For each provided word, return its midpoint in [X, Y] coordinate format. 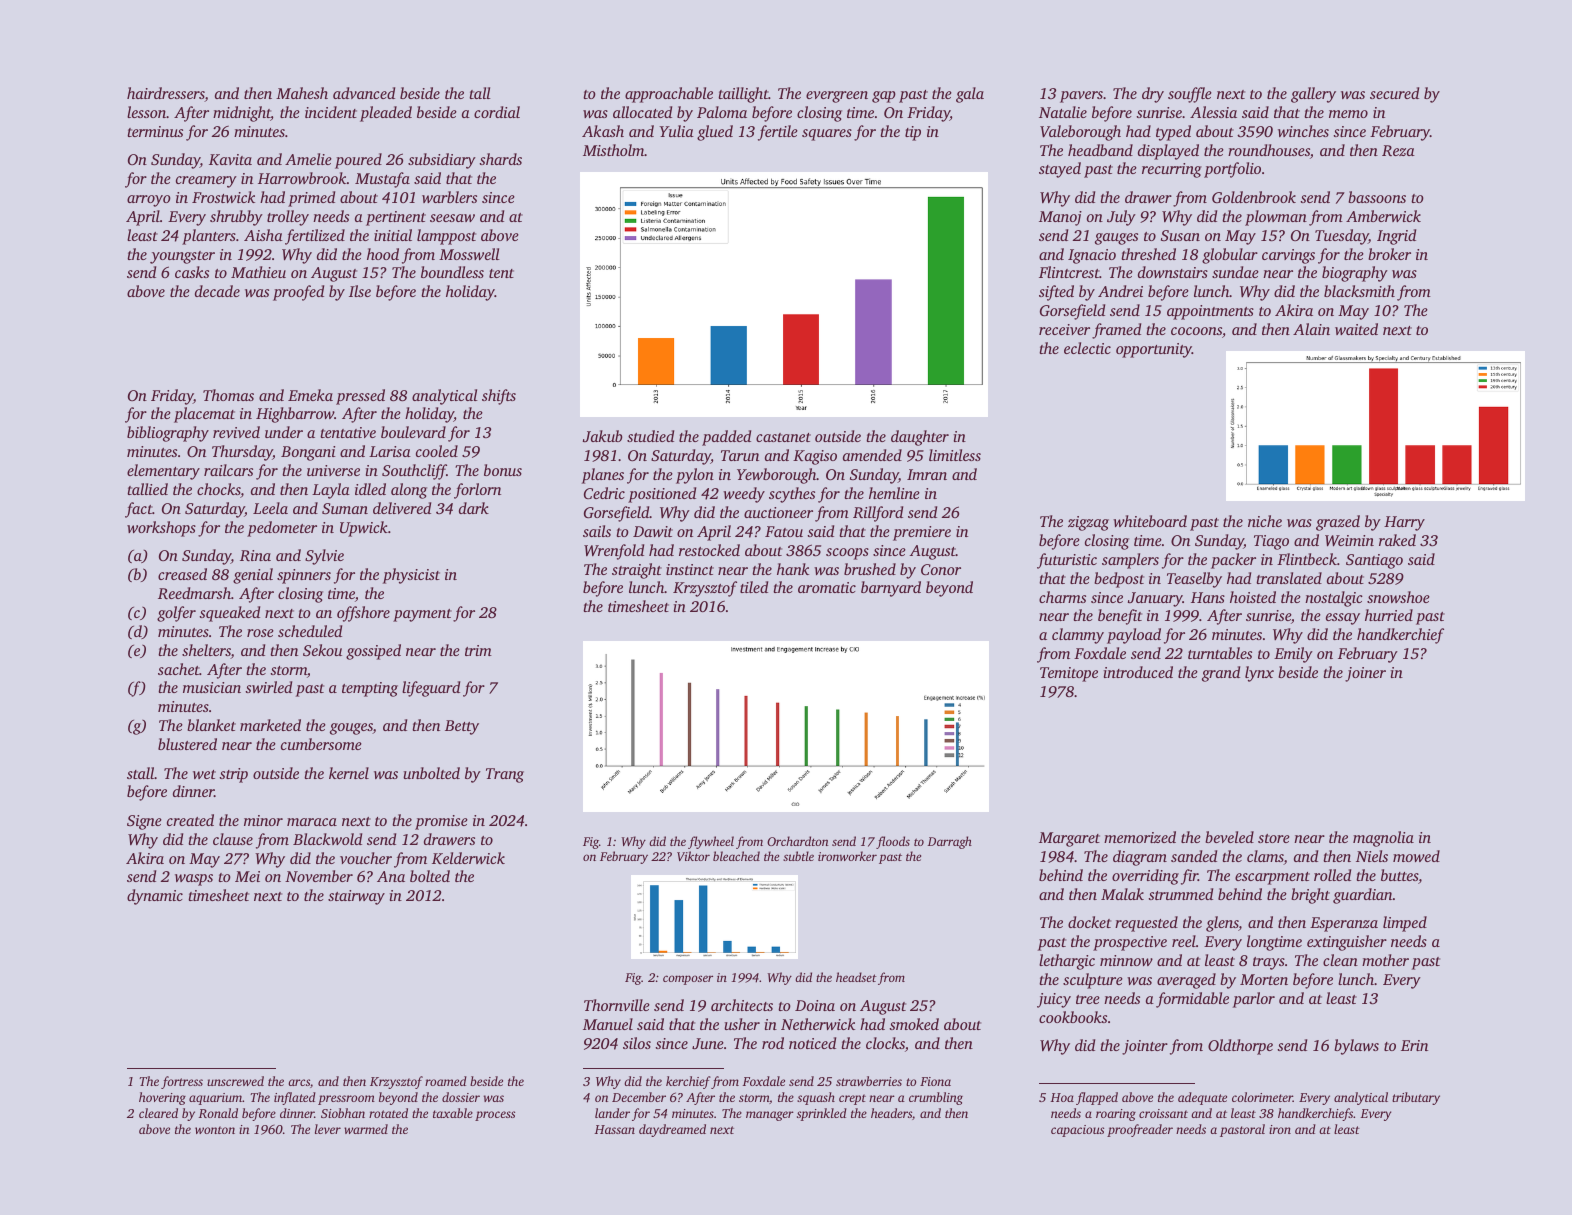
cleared [158, 1113]
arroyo [149, 201]
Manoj [1060, 218]
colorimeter [1262, 1097]
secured [1394, 93]
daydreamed [672, 1130]
